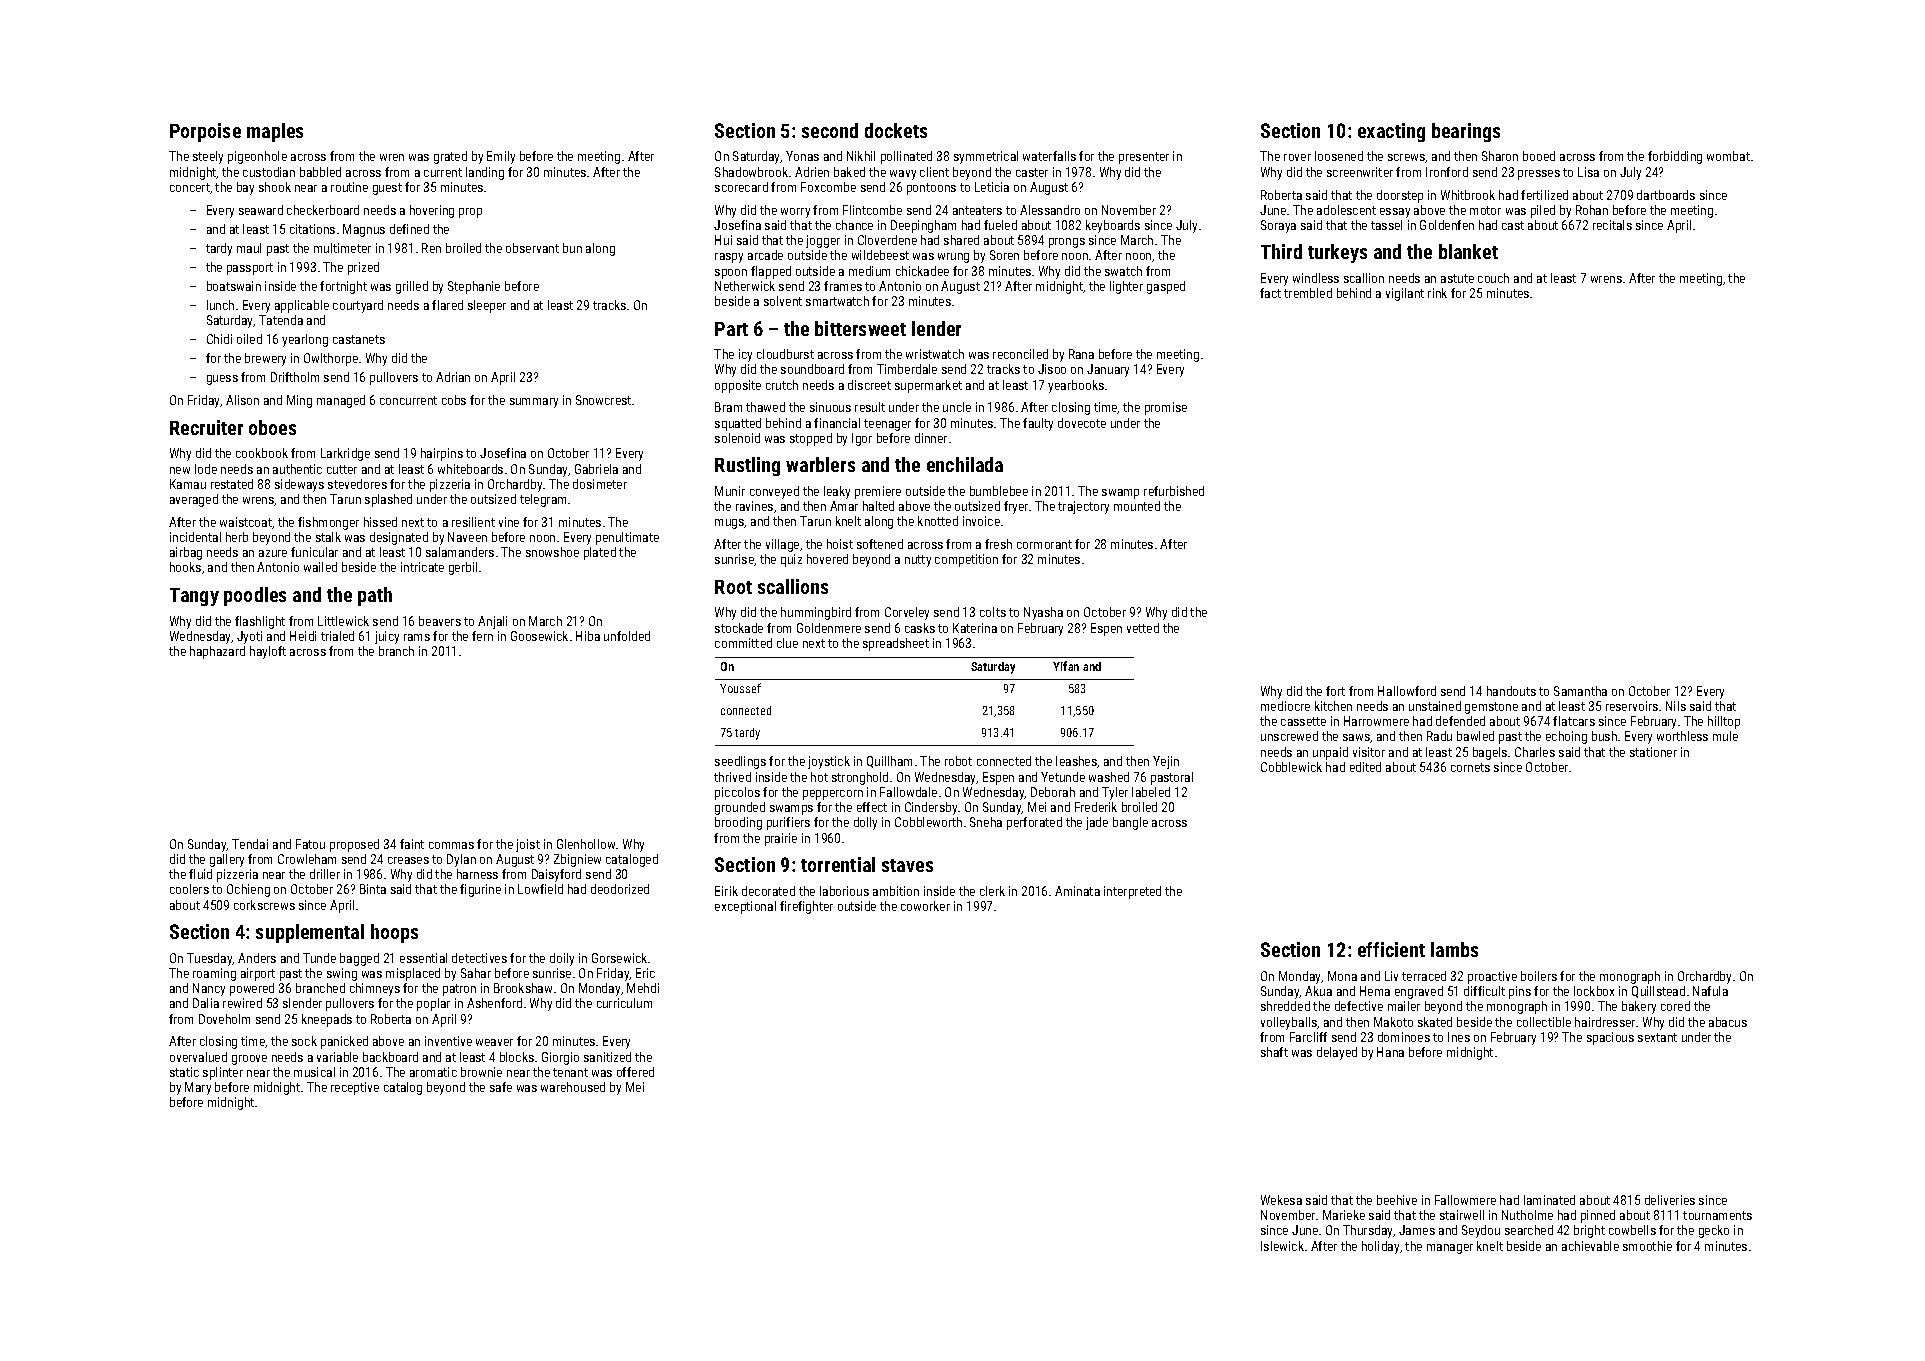  I want to click on offered, so click(635, 1072).
